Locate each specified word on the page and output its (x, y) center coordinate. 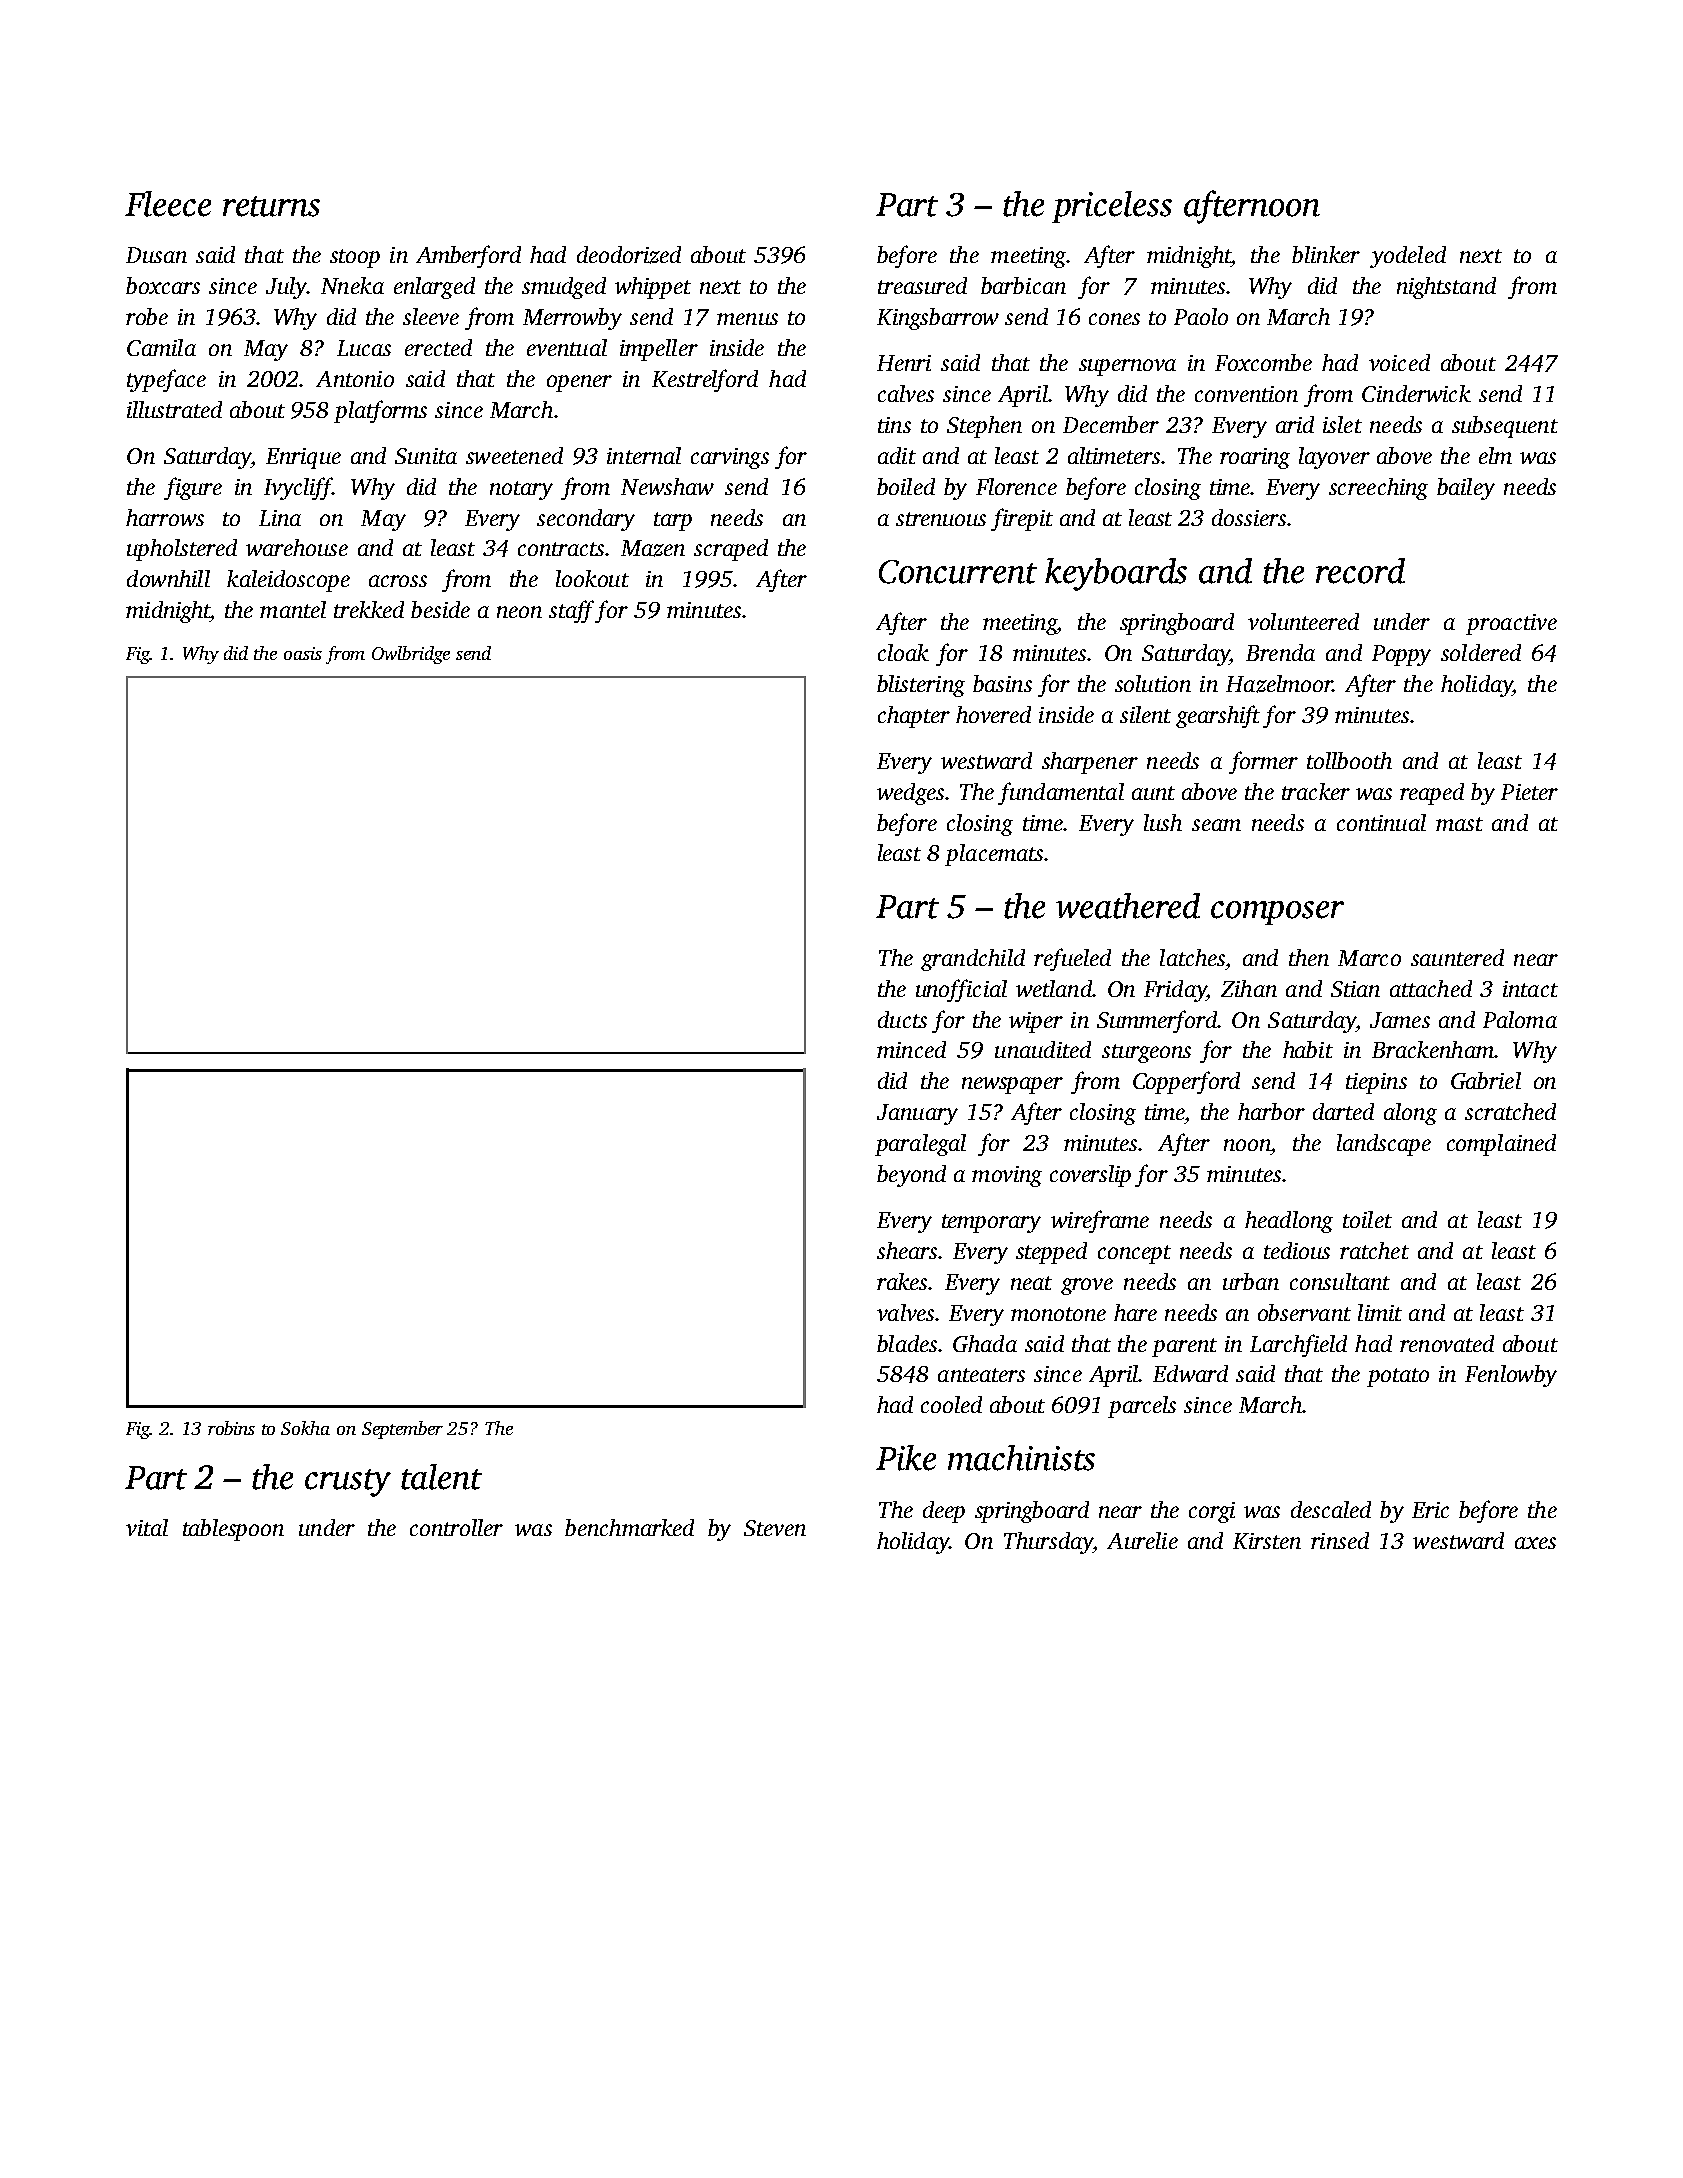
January (917, 1114)
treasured (922, 285)
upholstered (182, 550)
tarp (673, 521)
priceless (1112, 207)
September (402, 1430)
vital (147, 1527)
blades (907, 1343)
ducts (902, 1019)
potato (1398, 1377)
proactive (1511, 624)
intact (1530, 989)
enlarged (434, 288)
